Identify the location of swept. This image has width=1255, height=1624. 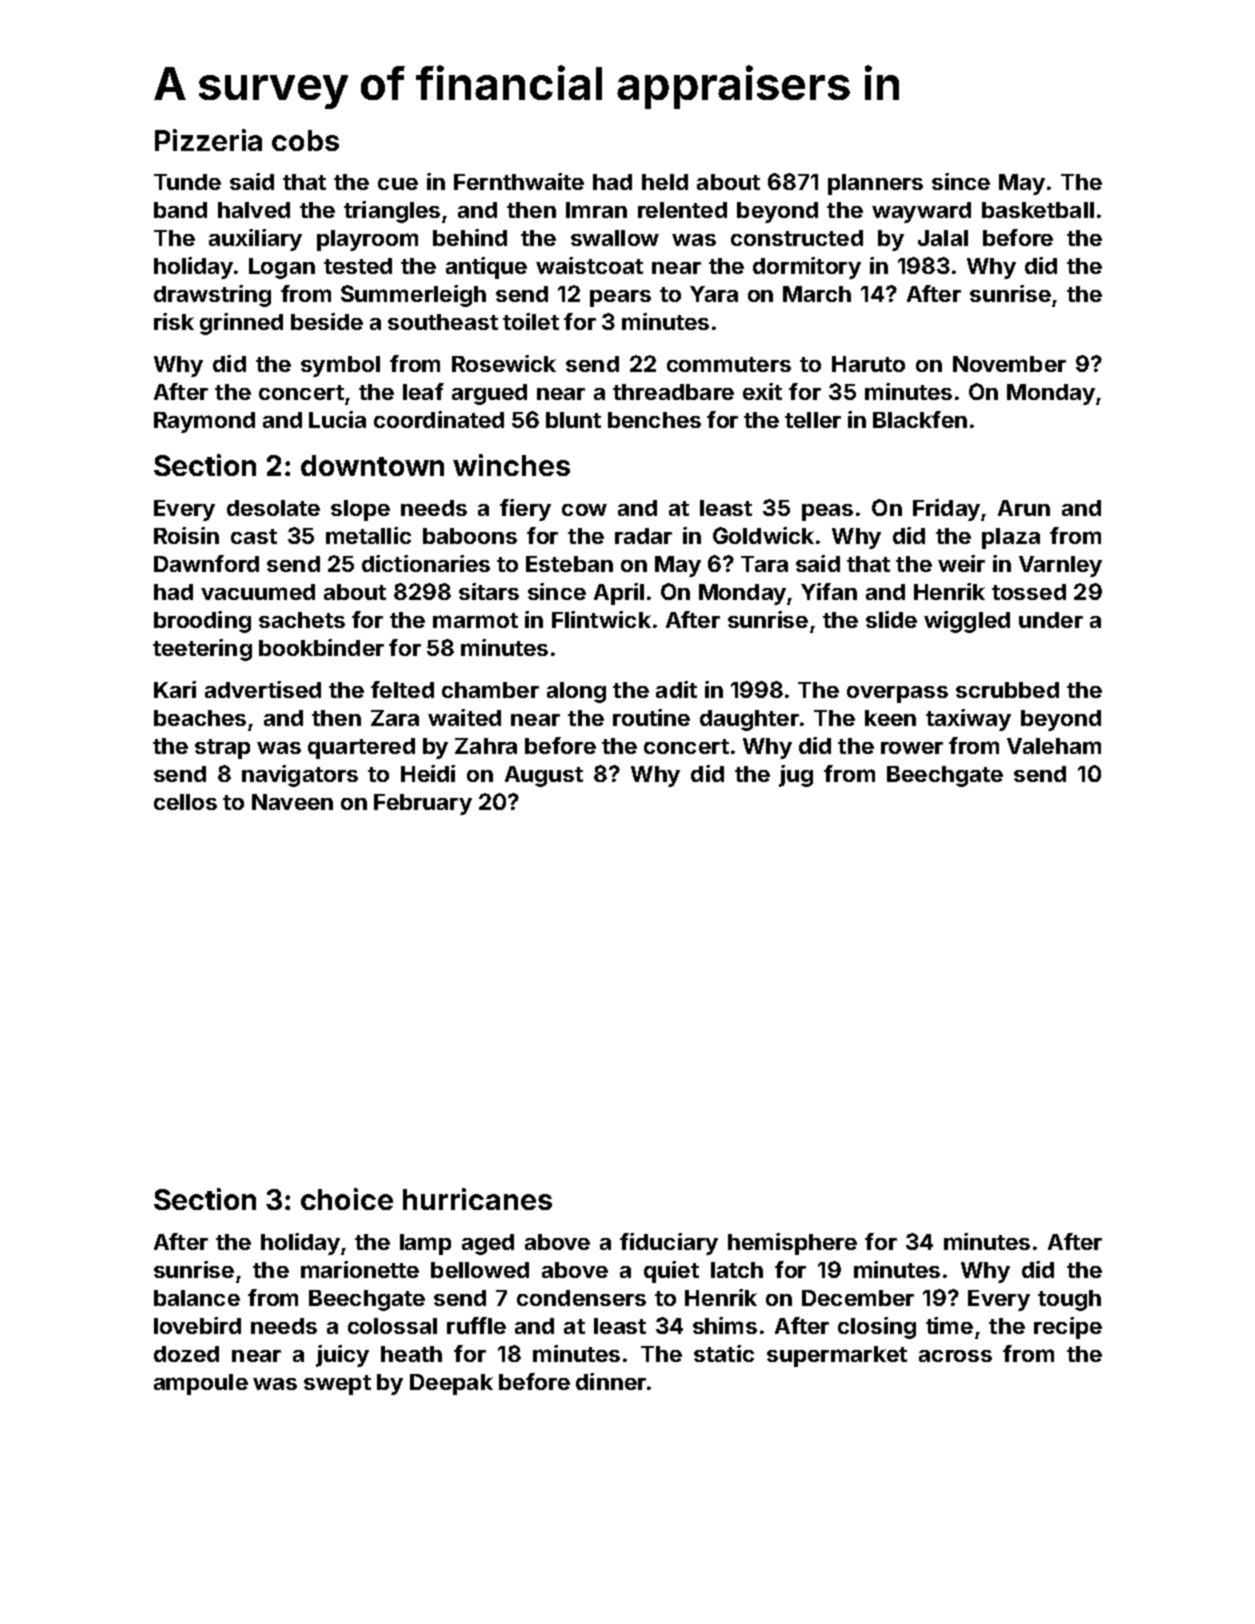
(337, 1385).
